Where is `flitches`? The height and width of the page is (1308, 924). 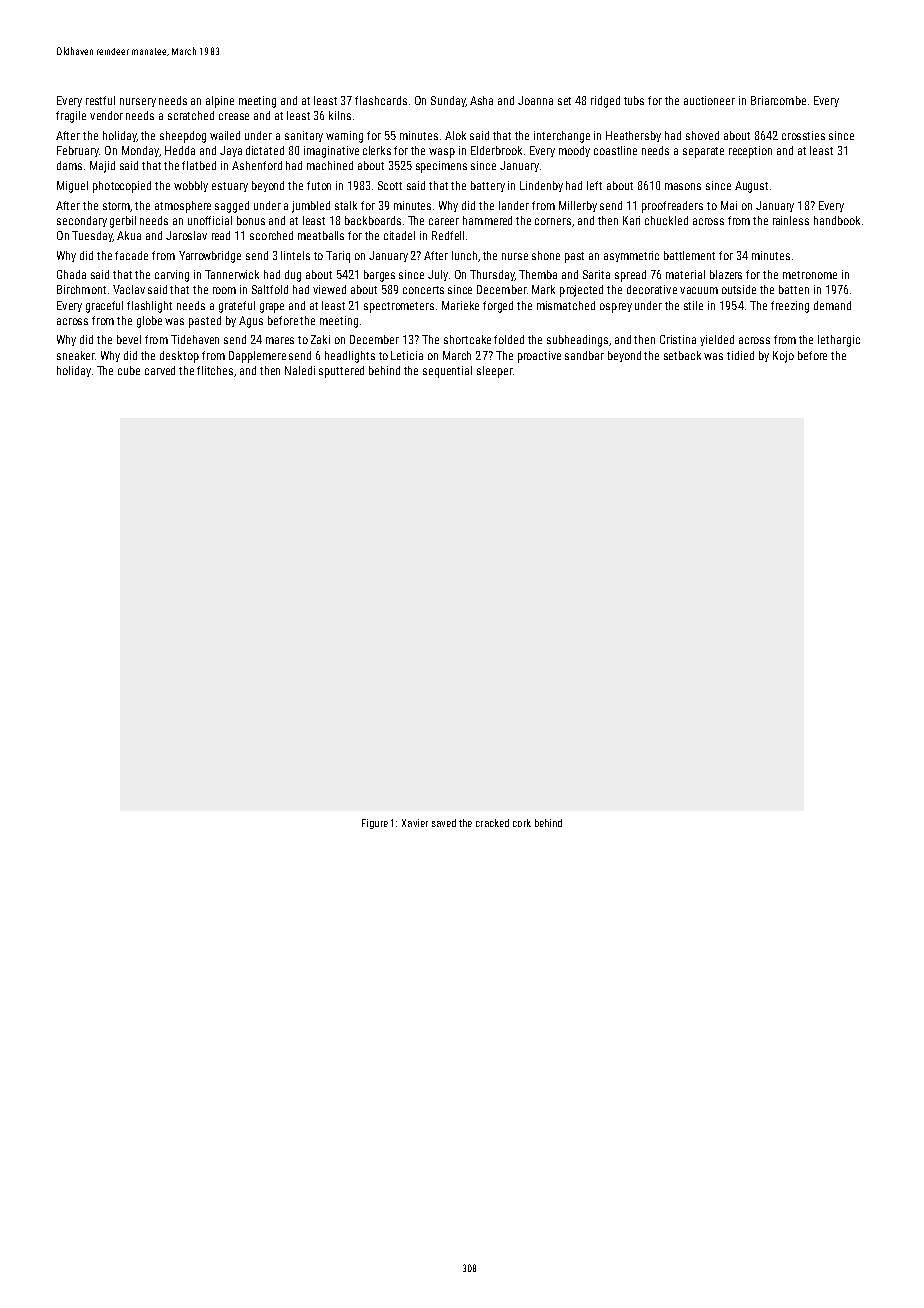 flitches is located at coordinates (215, 370).
